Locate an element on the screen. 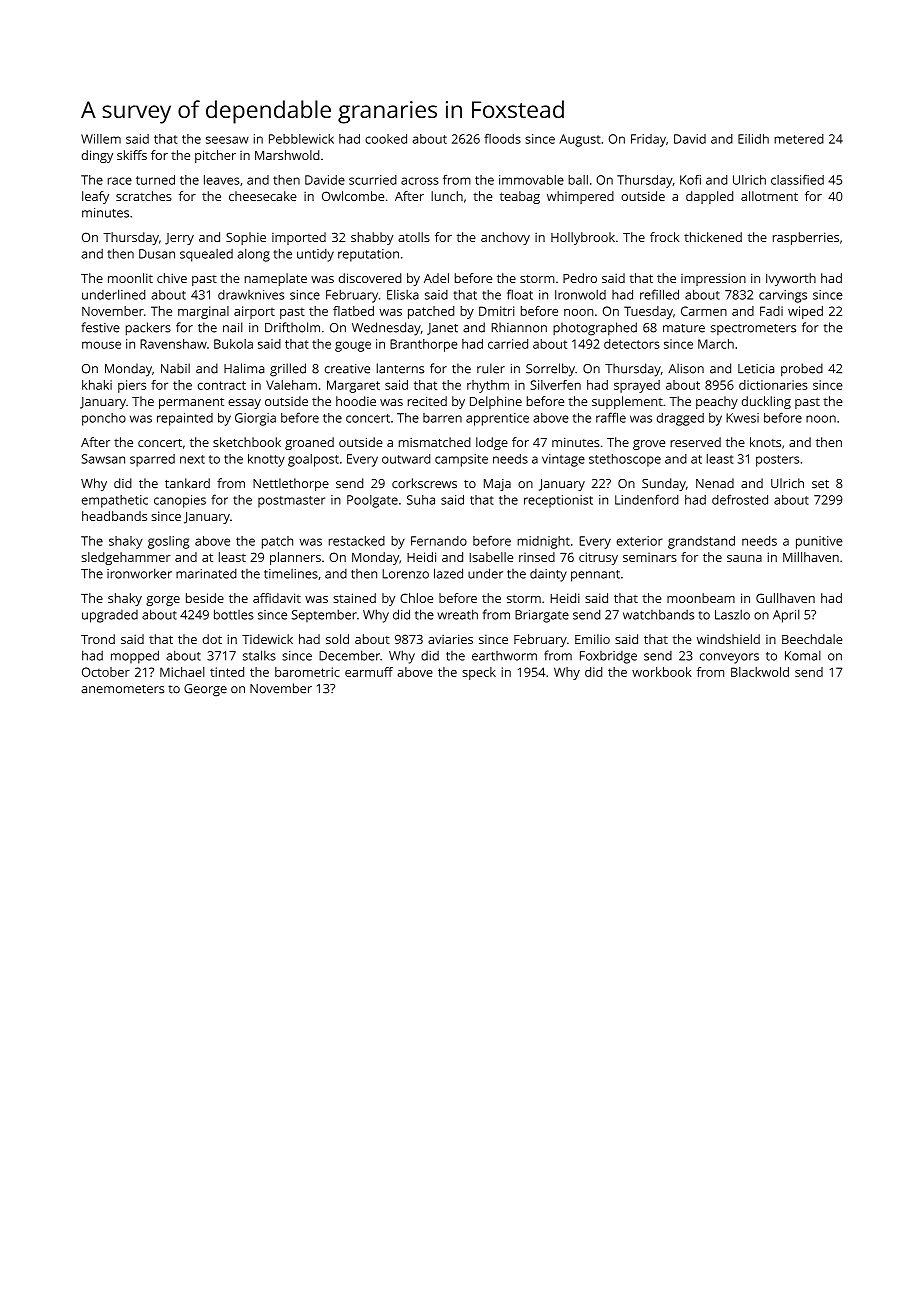  August is located at coordinates (580, 140).
